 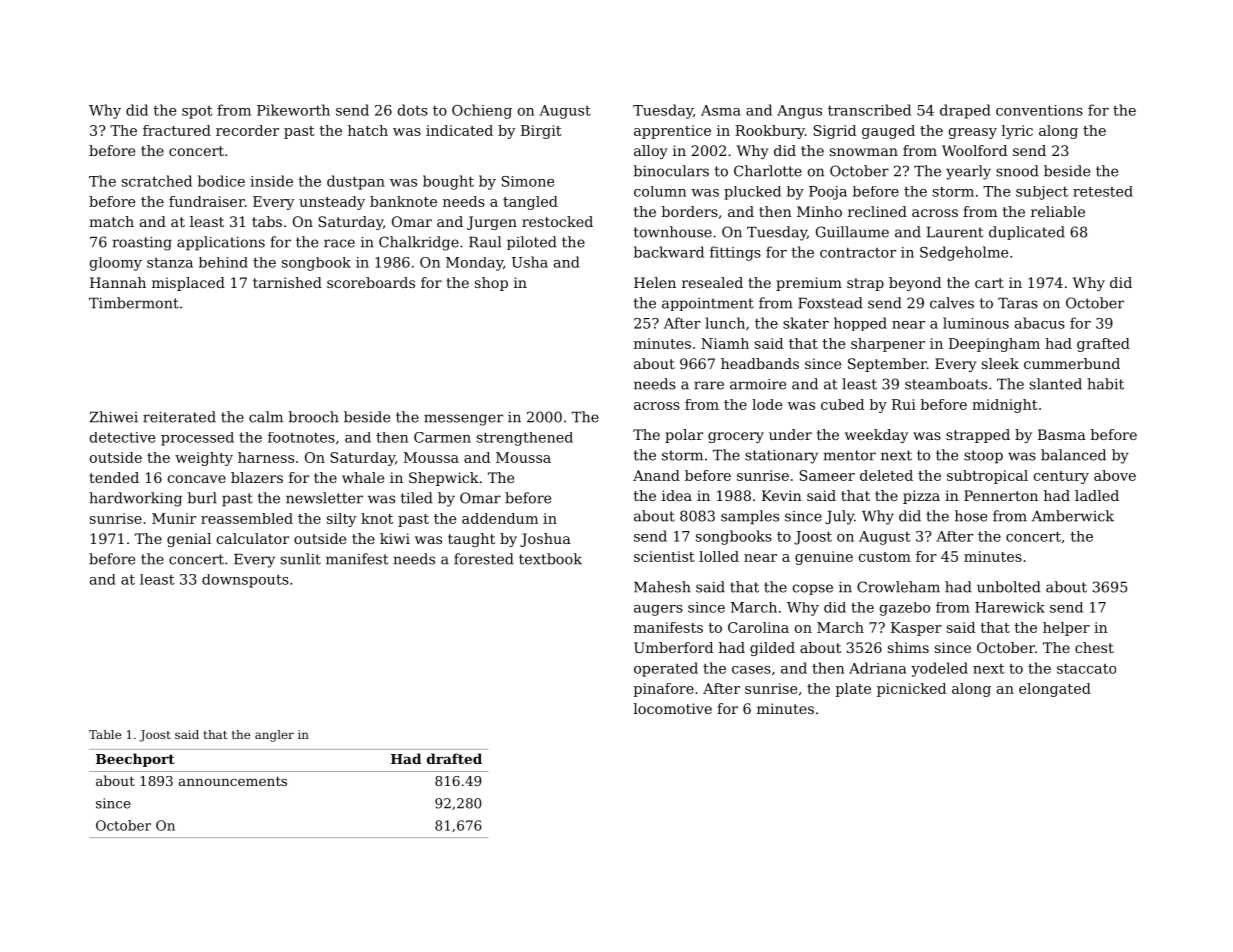 What do you see at coordinates (444, 479) in the page?
I see `Shepwick` at bounding box center [444, 479].
